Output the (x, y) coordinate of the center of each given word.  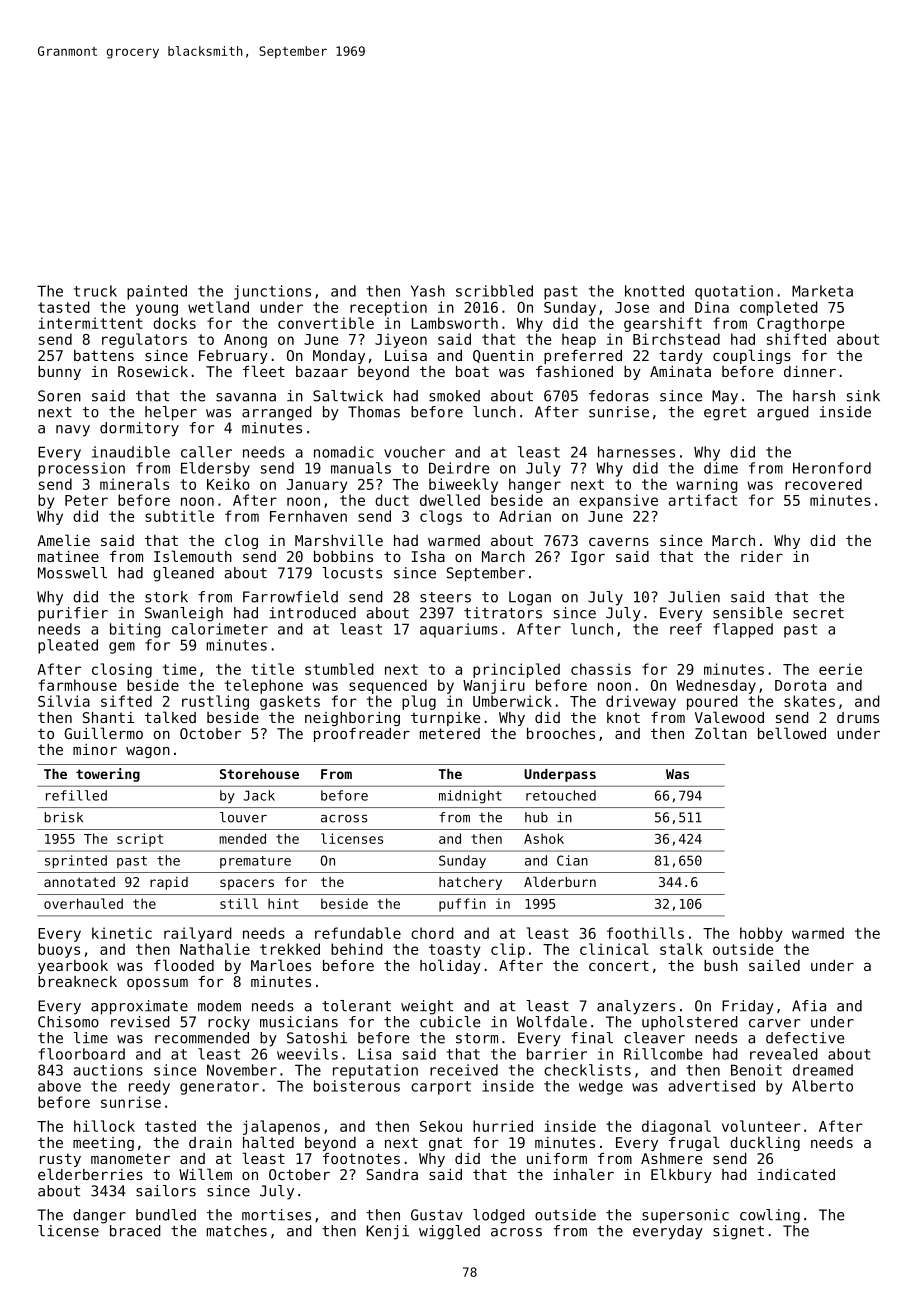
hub (536, 817)
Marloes (281, 965)
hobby (761, 934)
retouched (561, 795)
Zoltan (721, 733)
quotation (734, 292)
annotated (79, 882)
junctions (272, 292)
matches (237, 1231)
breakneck (77, 981)
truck (95, 291)
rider (762, 556)
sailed (774, 965)
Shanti (108, 717)
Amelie (63, 540)
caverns (619, 542)
